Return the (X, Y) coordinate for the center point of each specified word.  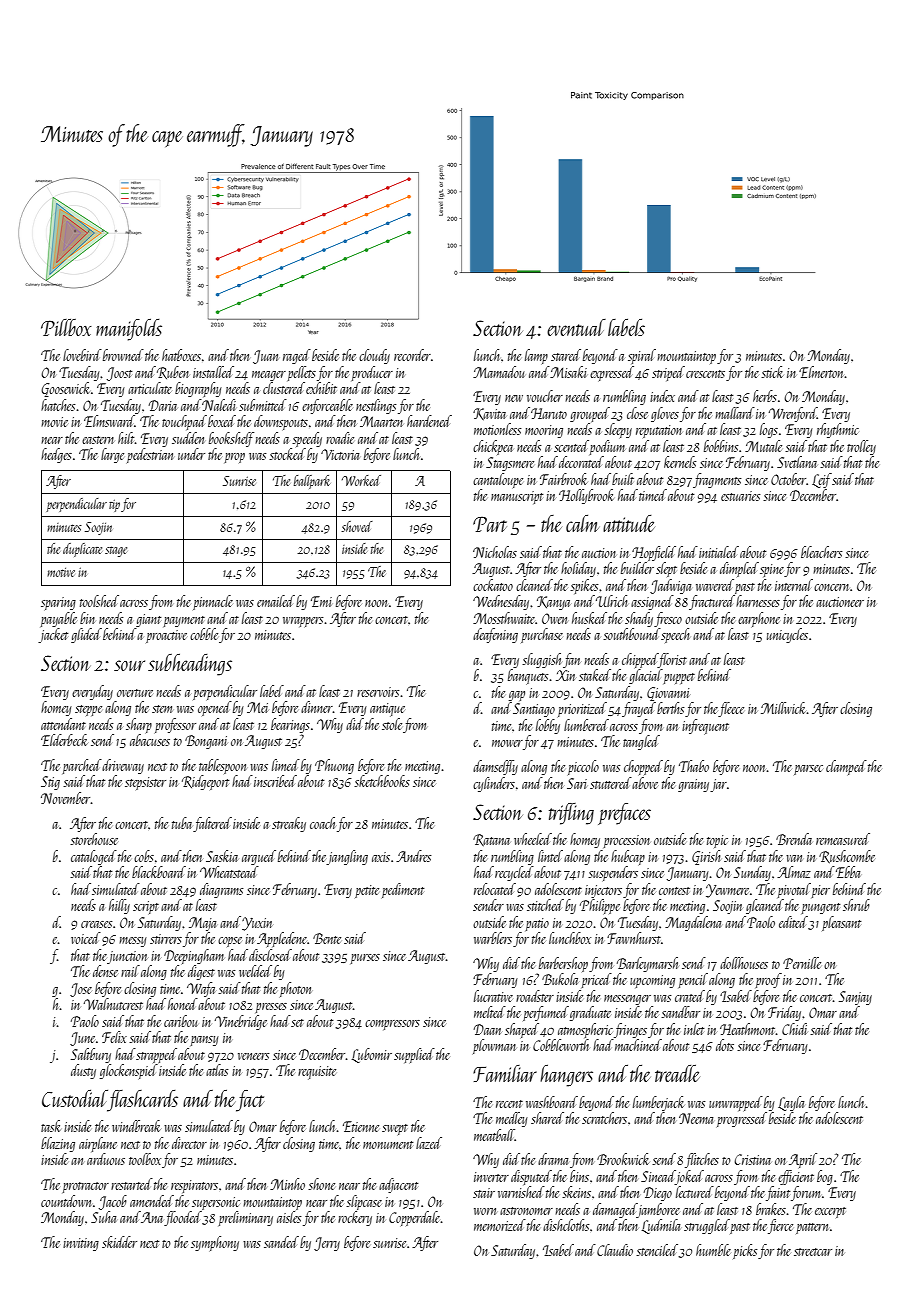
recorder (412, 355)
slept (666, 569)
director (189, 1143)
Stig (50, 783)
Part (490, 524)
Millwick (783, 708)
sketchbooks (382, 781)
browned (123, 355)
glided (86, 635)
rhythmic (838, 430)
